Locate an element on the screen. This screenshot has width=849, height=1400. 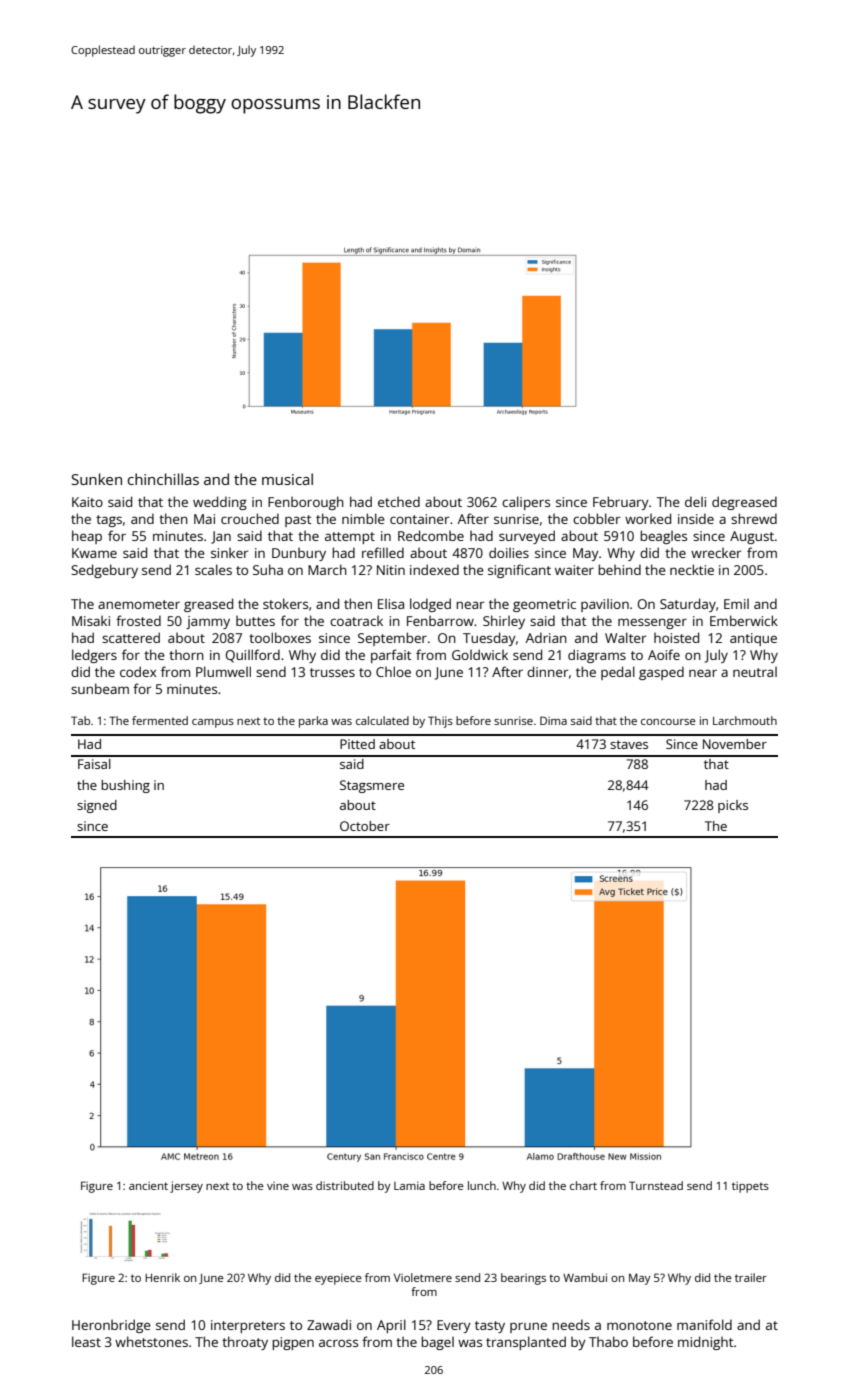
whetstones is located at coordinates (151, 1341).
